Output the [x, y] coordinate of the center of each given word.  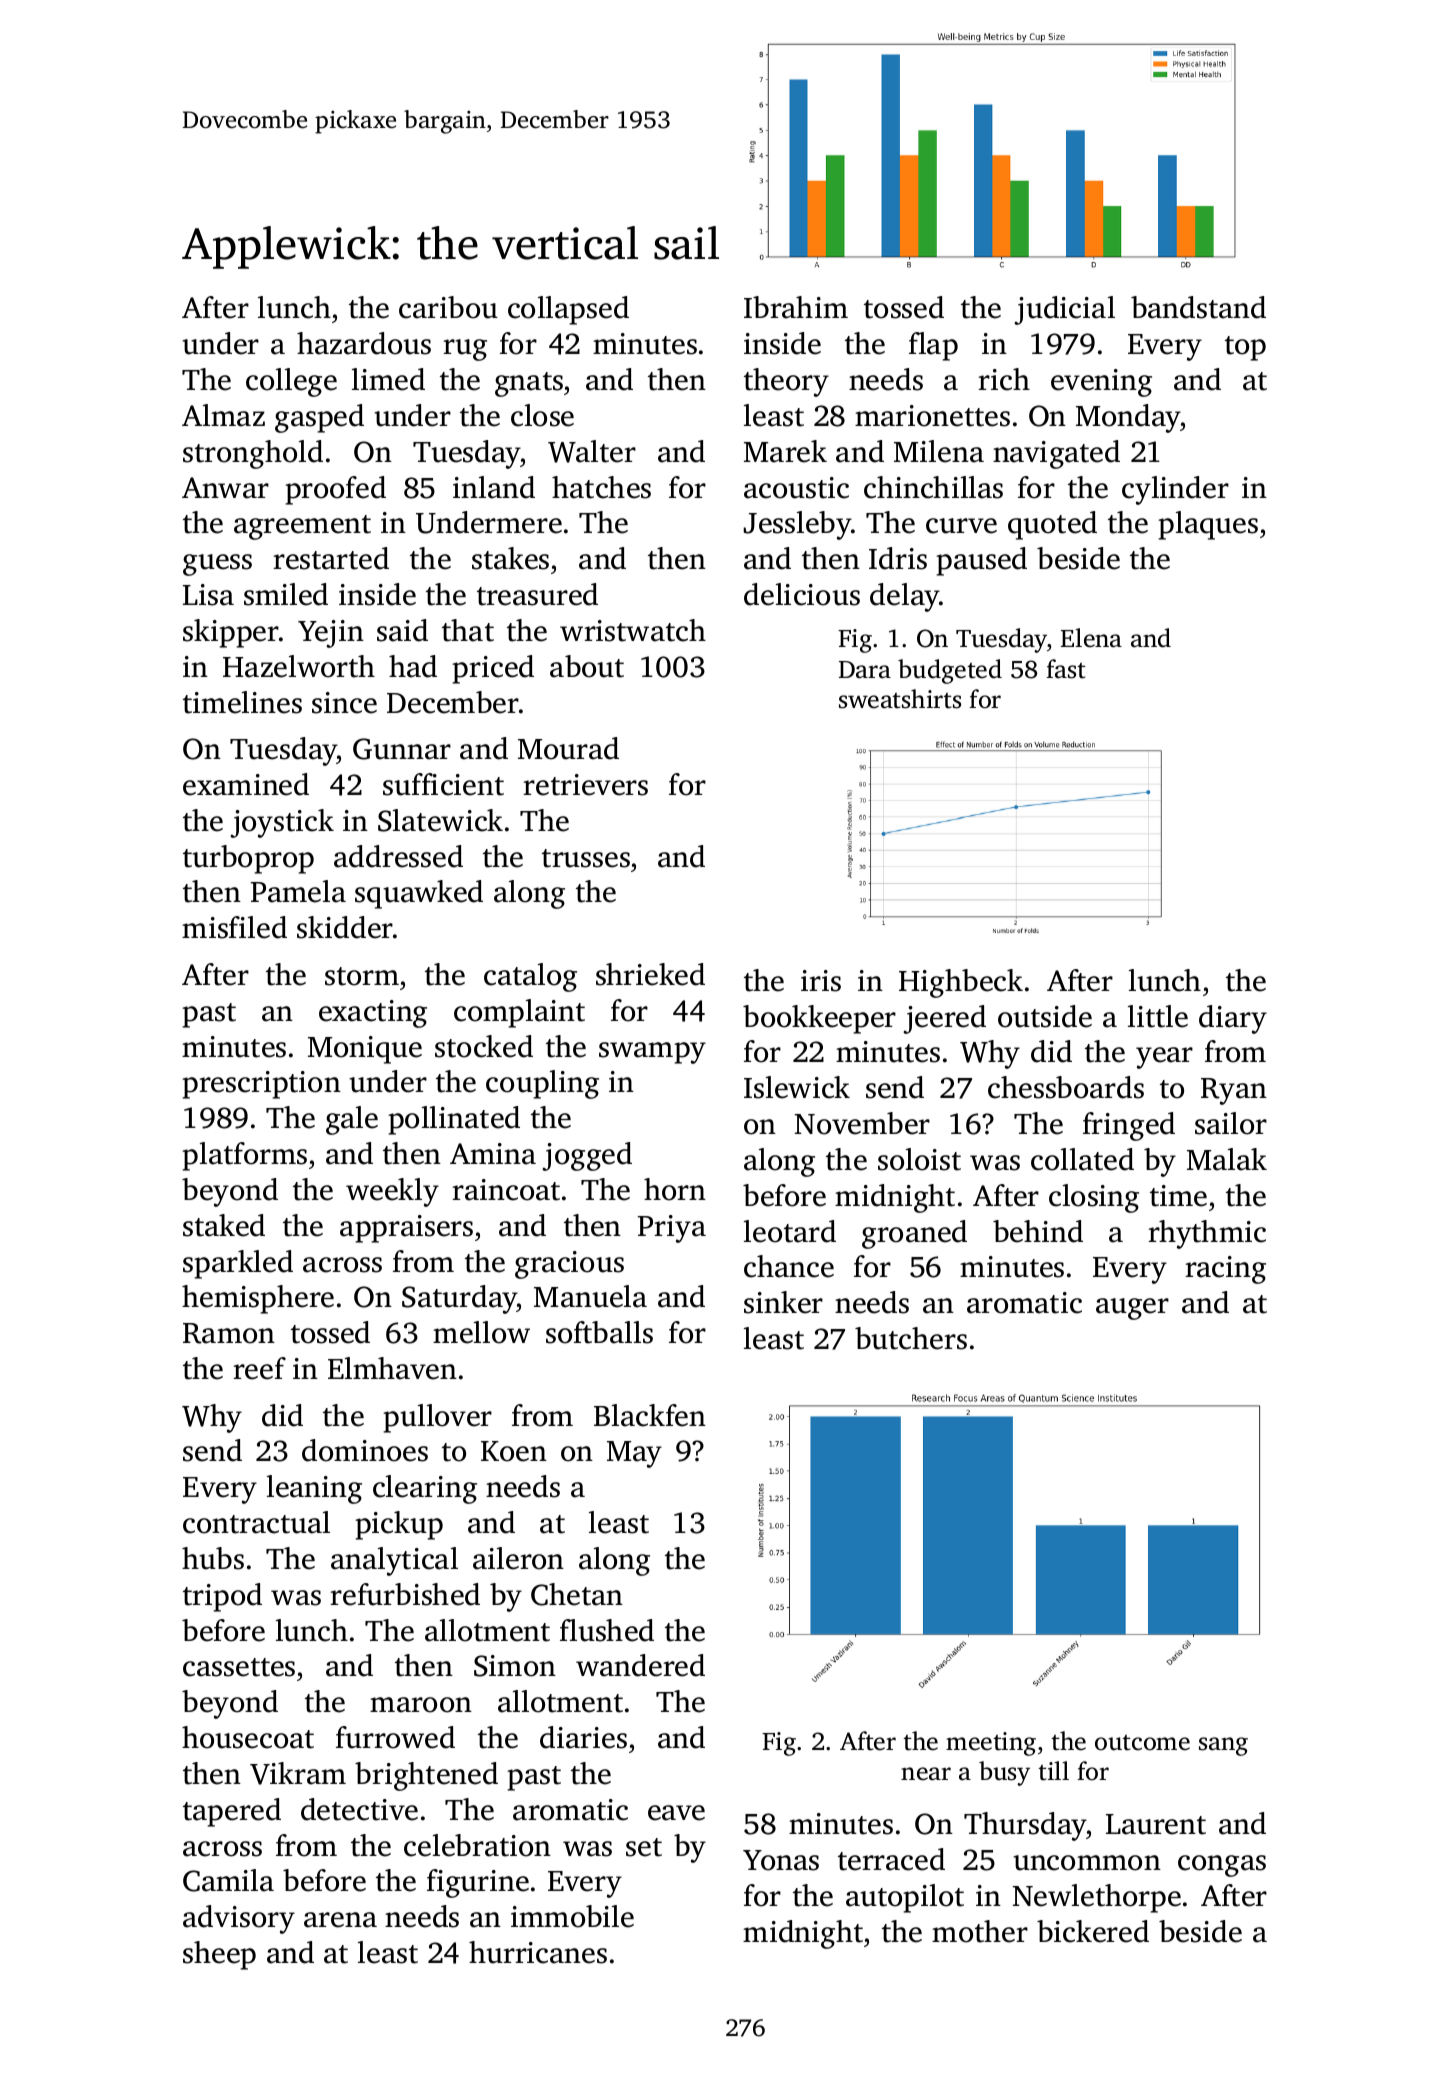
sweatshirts [900, 699]
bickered [1093, 1931]
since [344, 703]
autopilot [905, 1898]
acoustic [796, 488]
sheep [219, 1955]
